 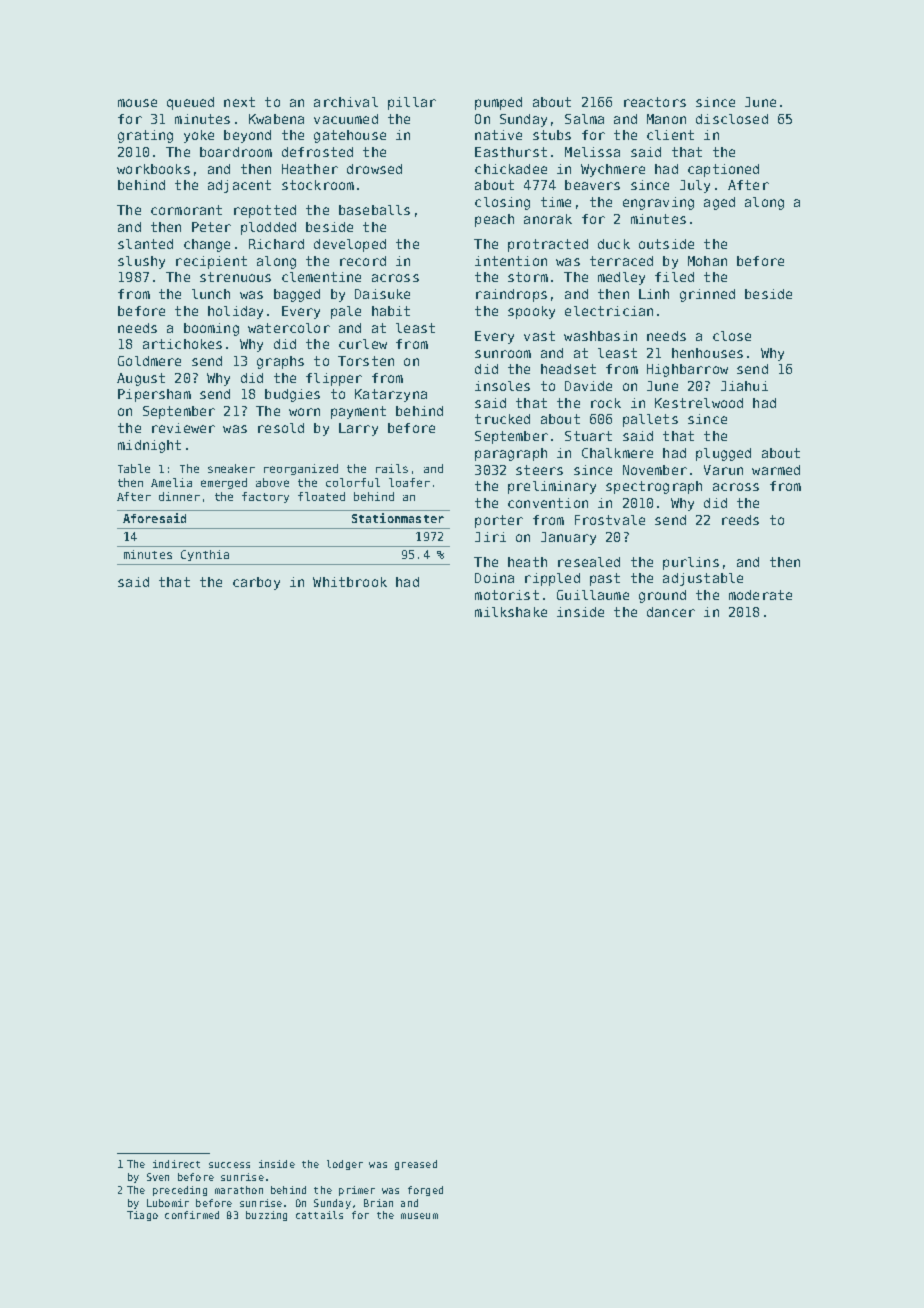 What do you see at coordinates (149, 446) in the screenshot?
I see `midnight` at bounding box center [149, 446].
